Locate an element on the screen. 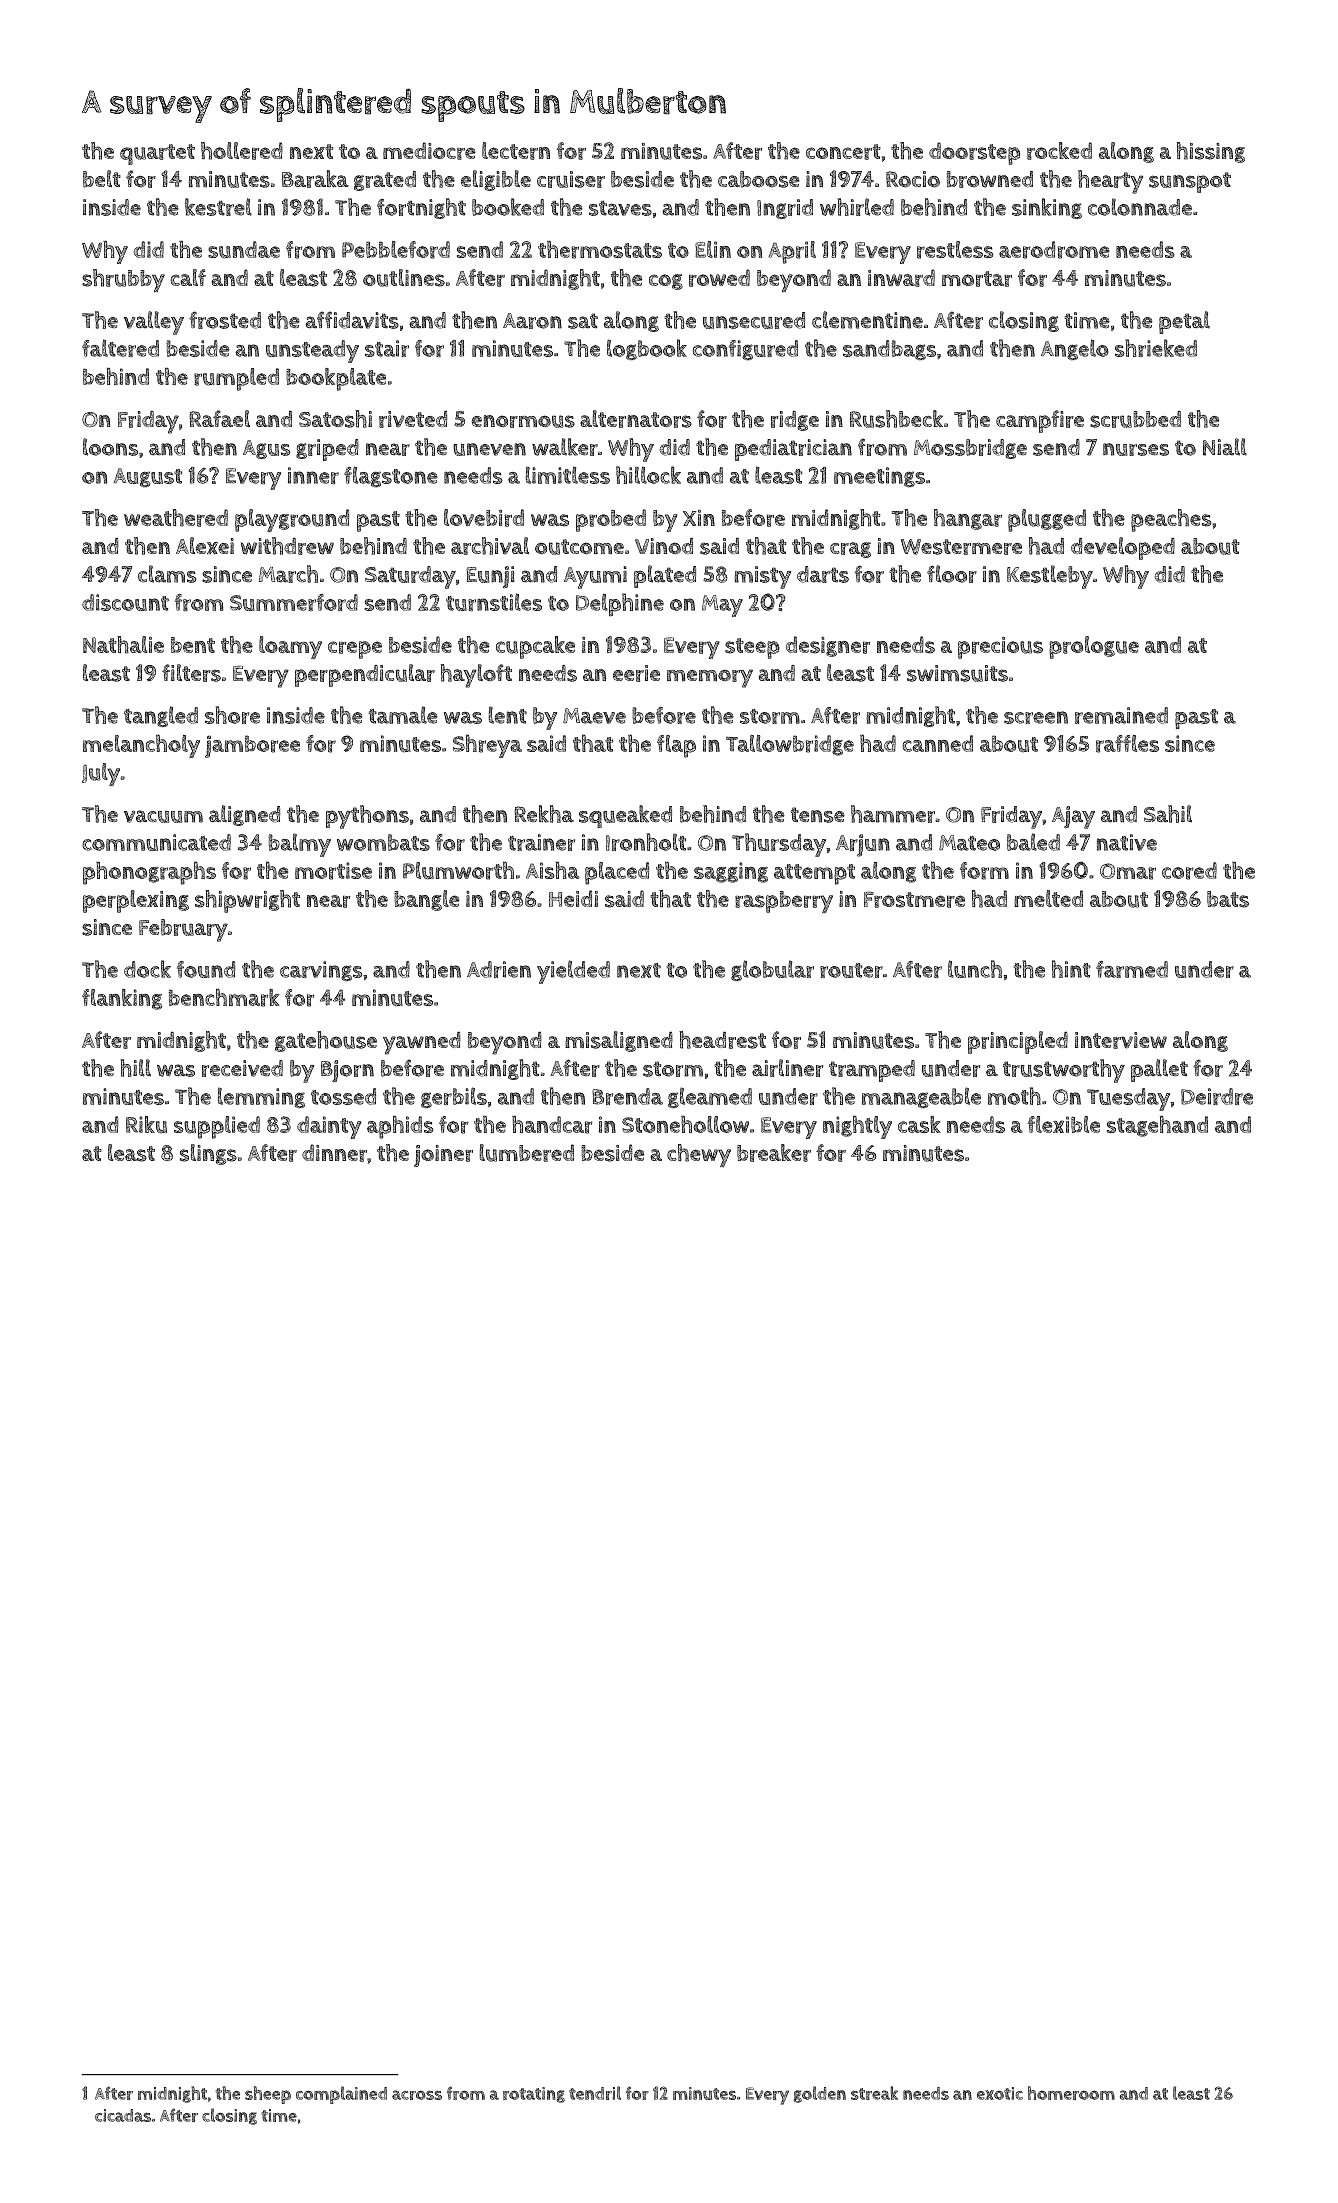 Image resolution: width=1338 pixels, height=2203 pixels. hollered is located at coordinates (242, 151).
